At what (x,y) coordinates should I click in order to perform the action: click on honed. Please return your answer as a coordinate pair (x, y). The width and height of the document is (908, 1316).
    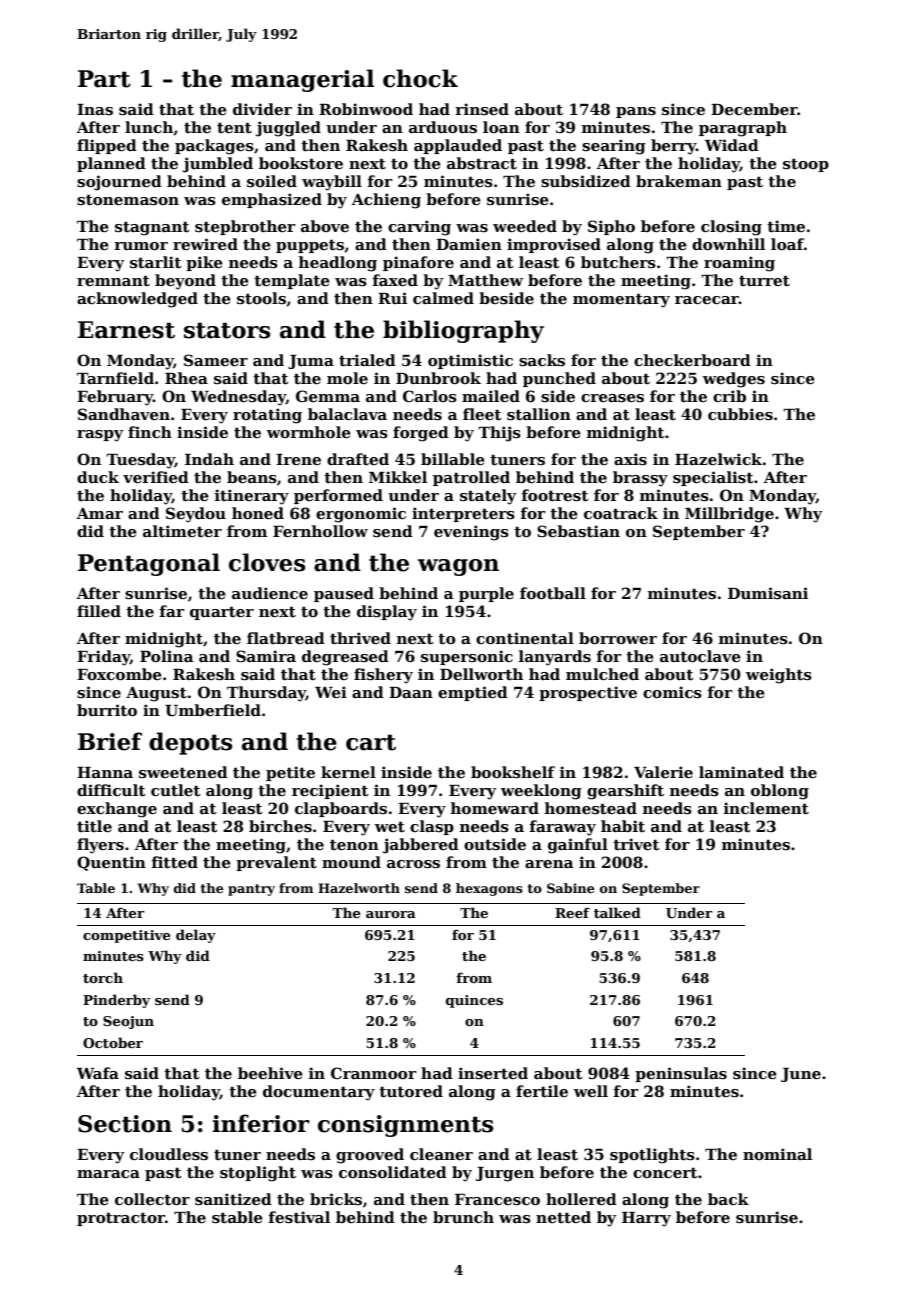
    Looking at the image, I should click on (258, 513).
